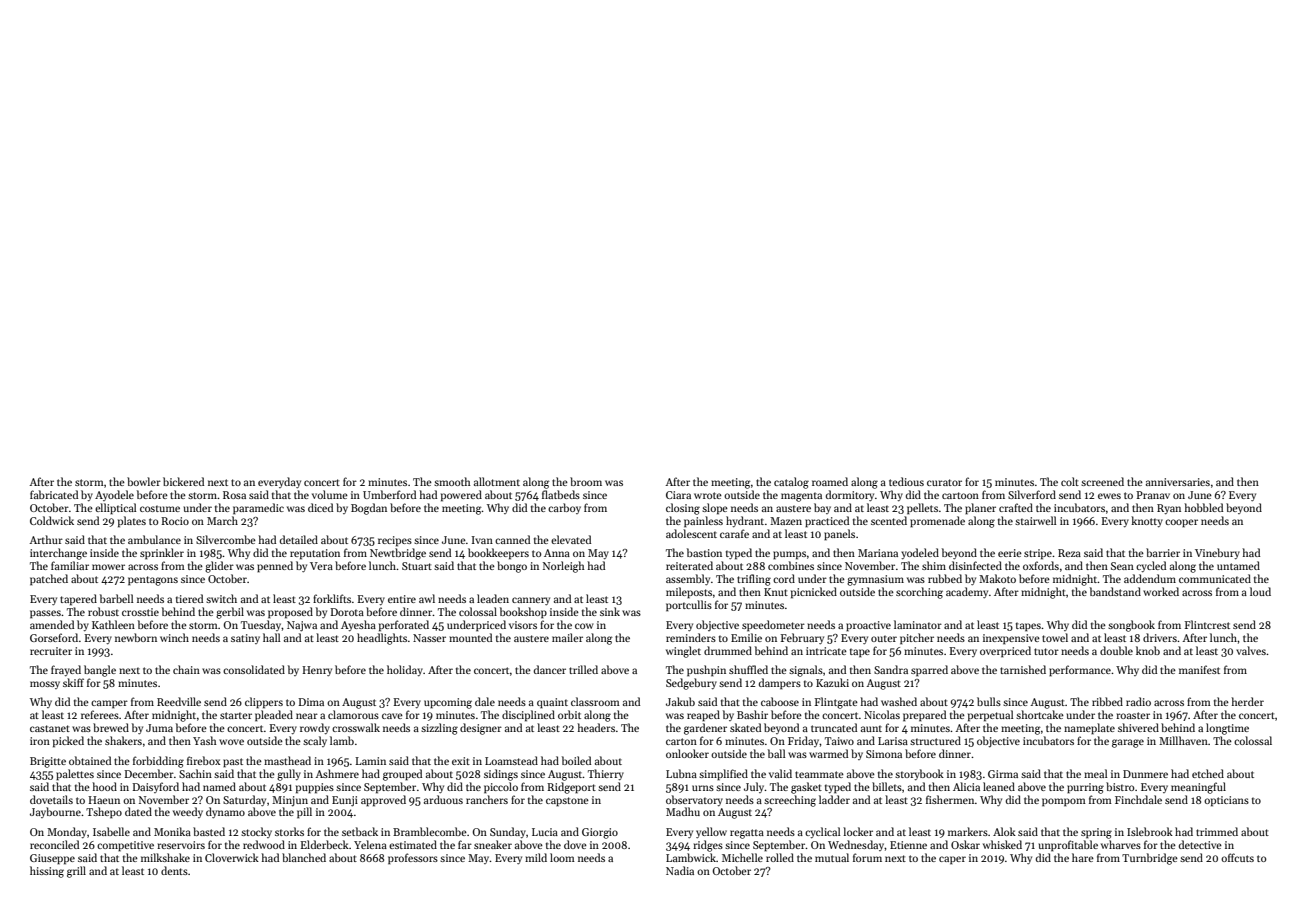  What do you see at coordinates (244, 800) in the screenshot?
I see `Saturday` at bounding box center [244, 800].
